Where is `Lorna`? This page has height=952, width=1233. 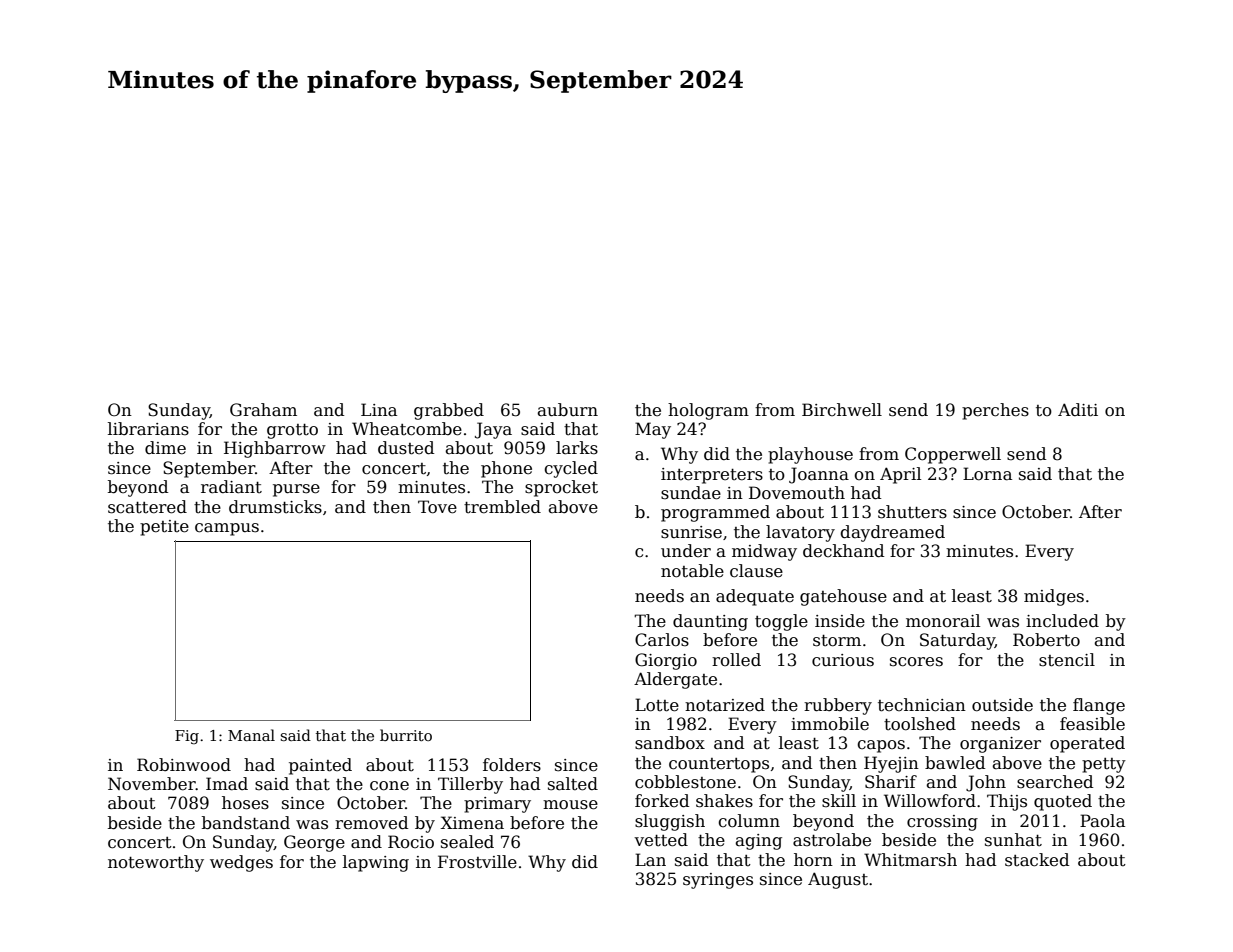
Lorna is located at coordinates (987, 474).
